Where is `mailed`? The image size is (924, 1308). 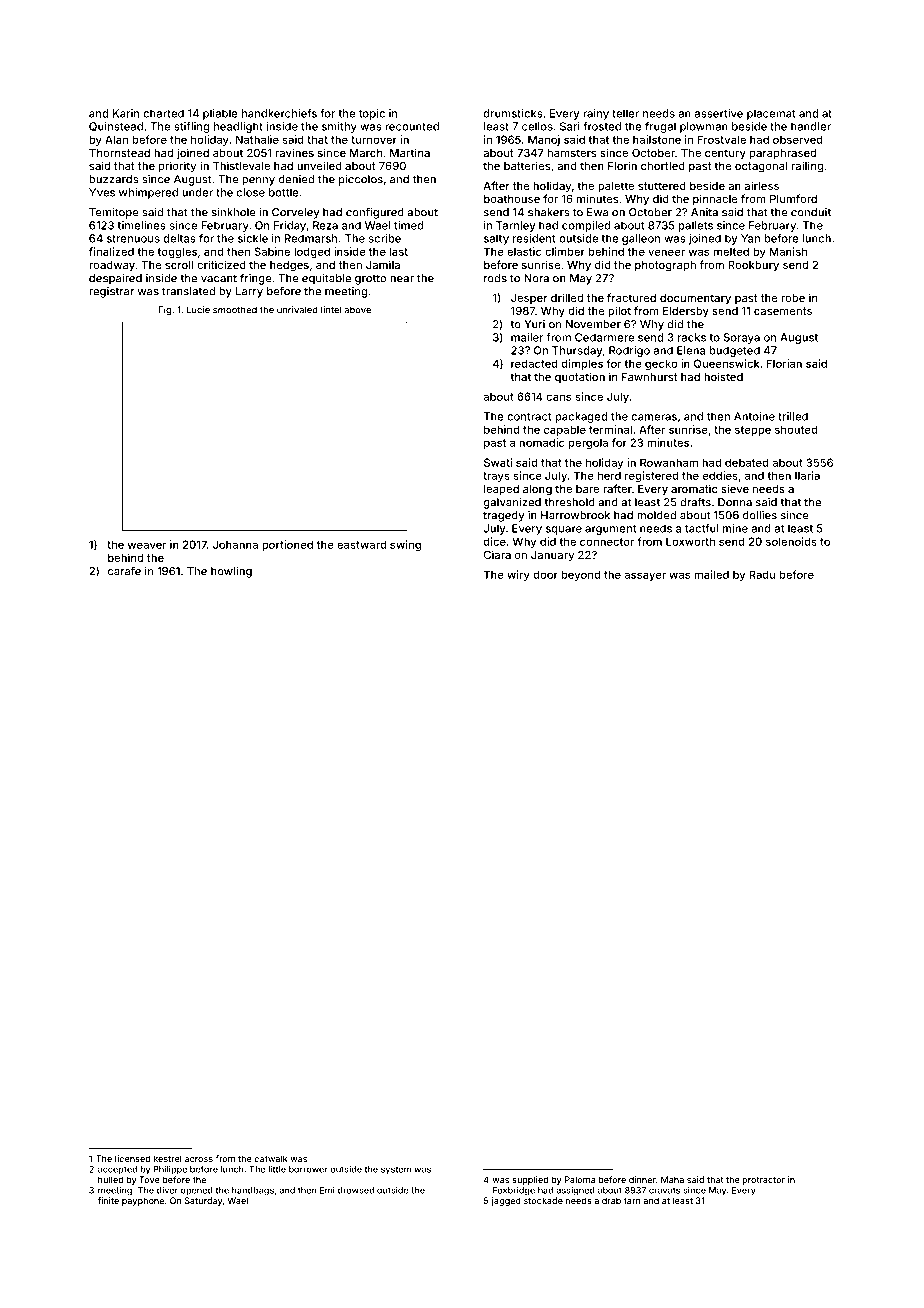 mailed is located at coordinates (711, 574).
